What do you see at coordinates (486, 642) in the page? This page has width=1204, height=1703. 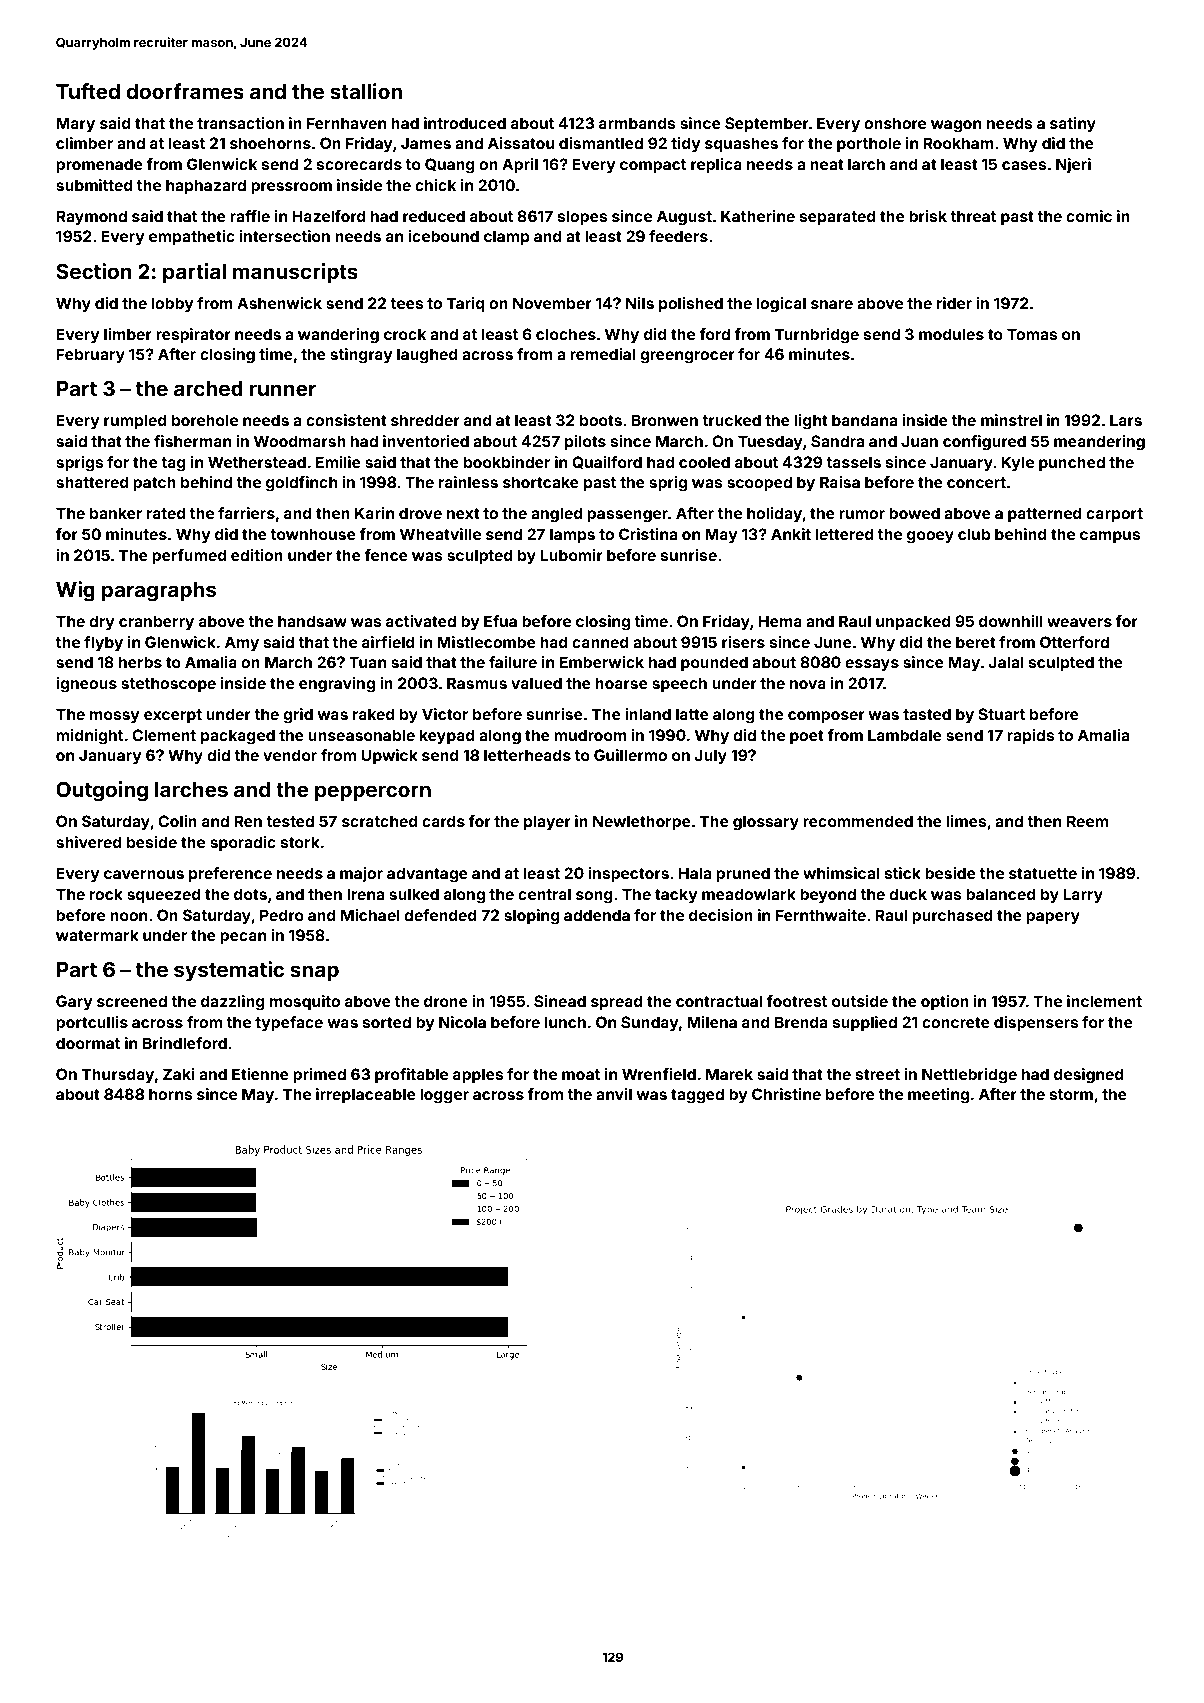 I see `Mistlecombe` at bounding box center [486, 642].
